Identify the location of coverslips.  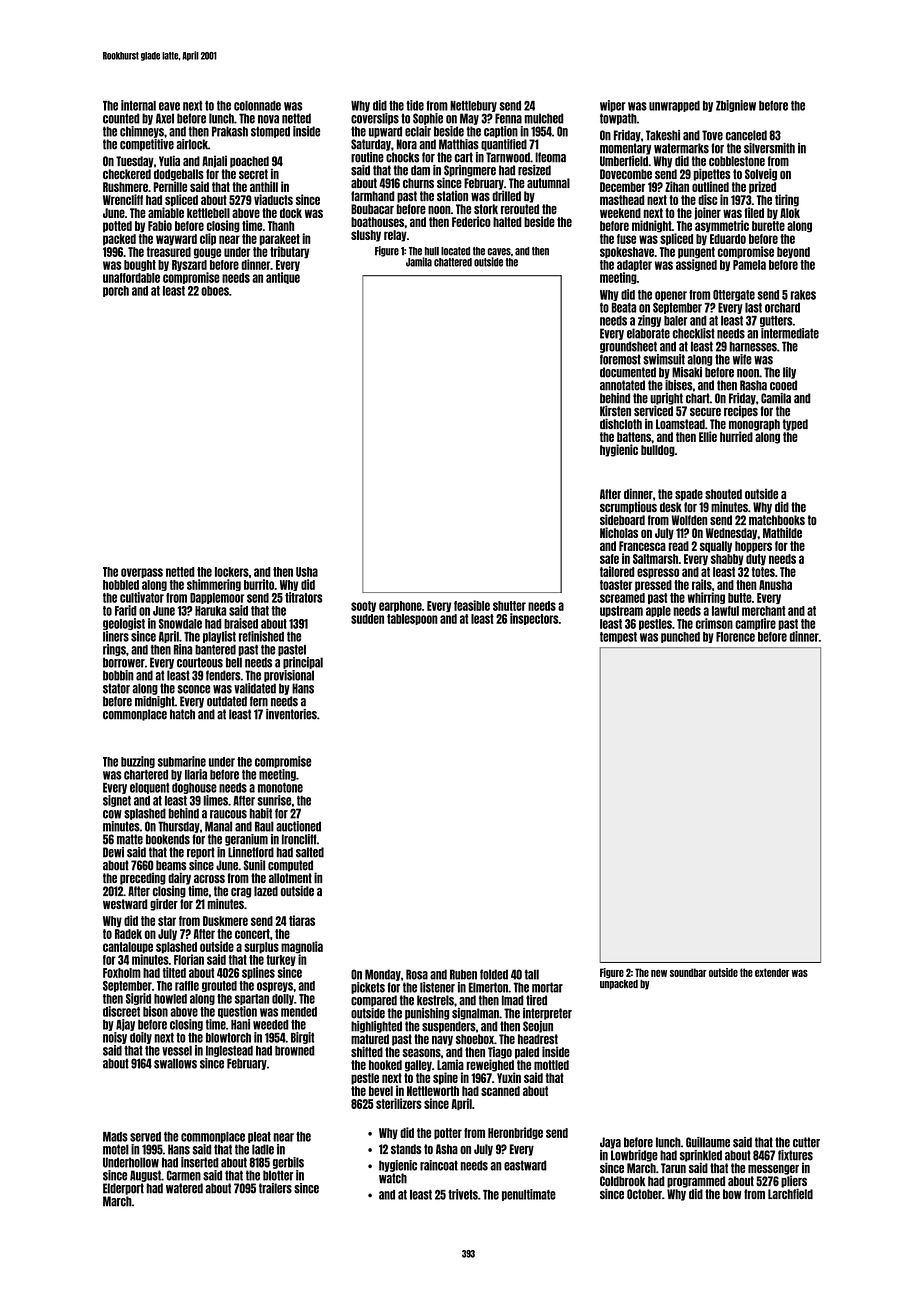
(375, 119).
